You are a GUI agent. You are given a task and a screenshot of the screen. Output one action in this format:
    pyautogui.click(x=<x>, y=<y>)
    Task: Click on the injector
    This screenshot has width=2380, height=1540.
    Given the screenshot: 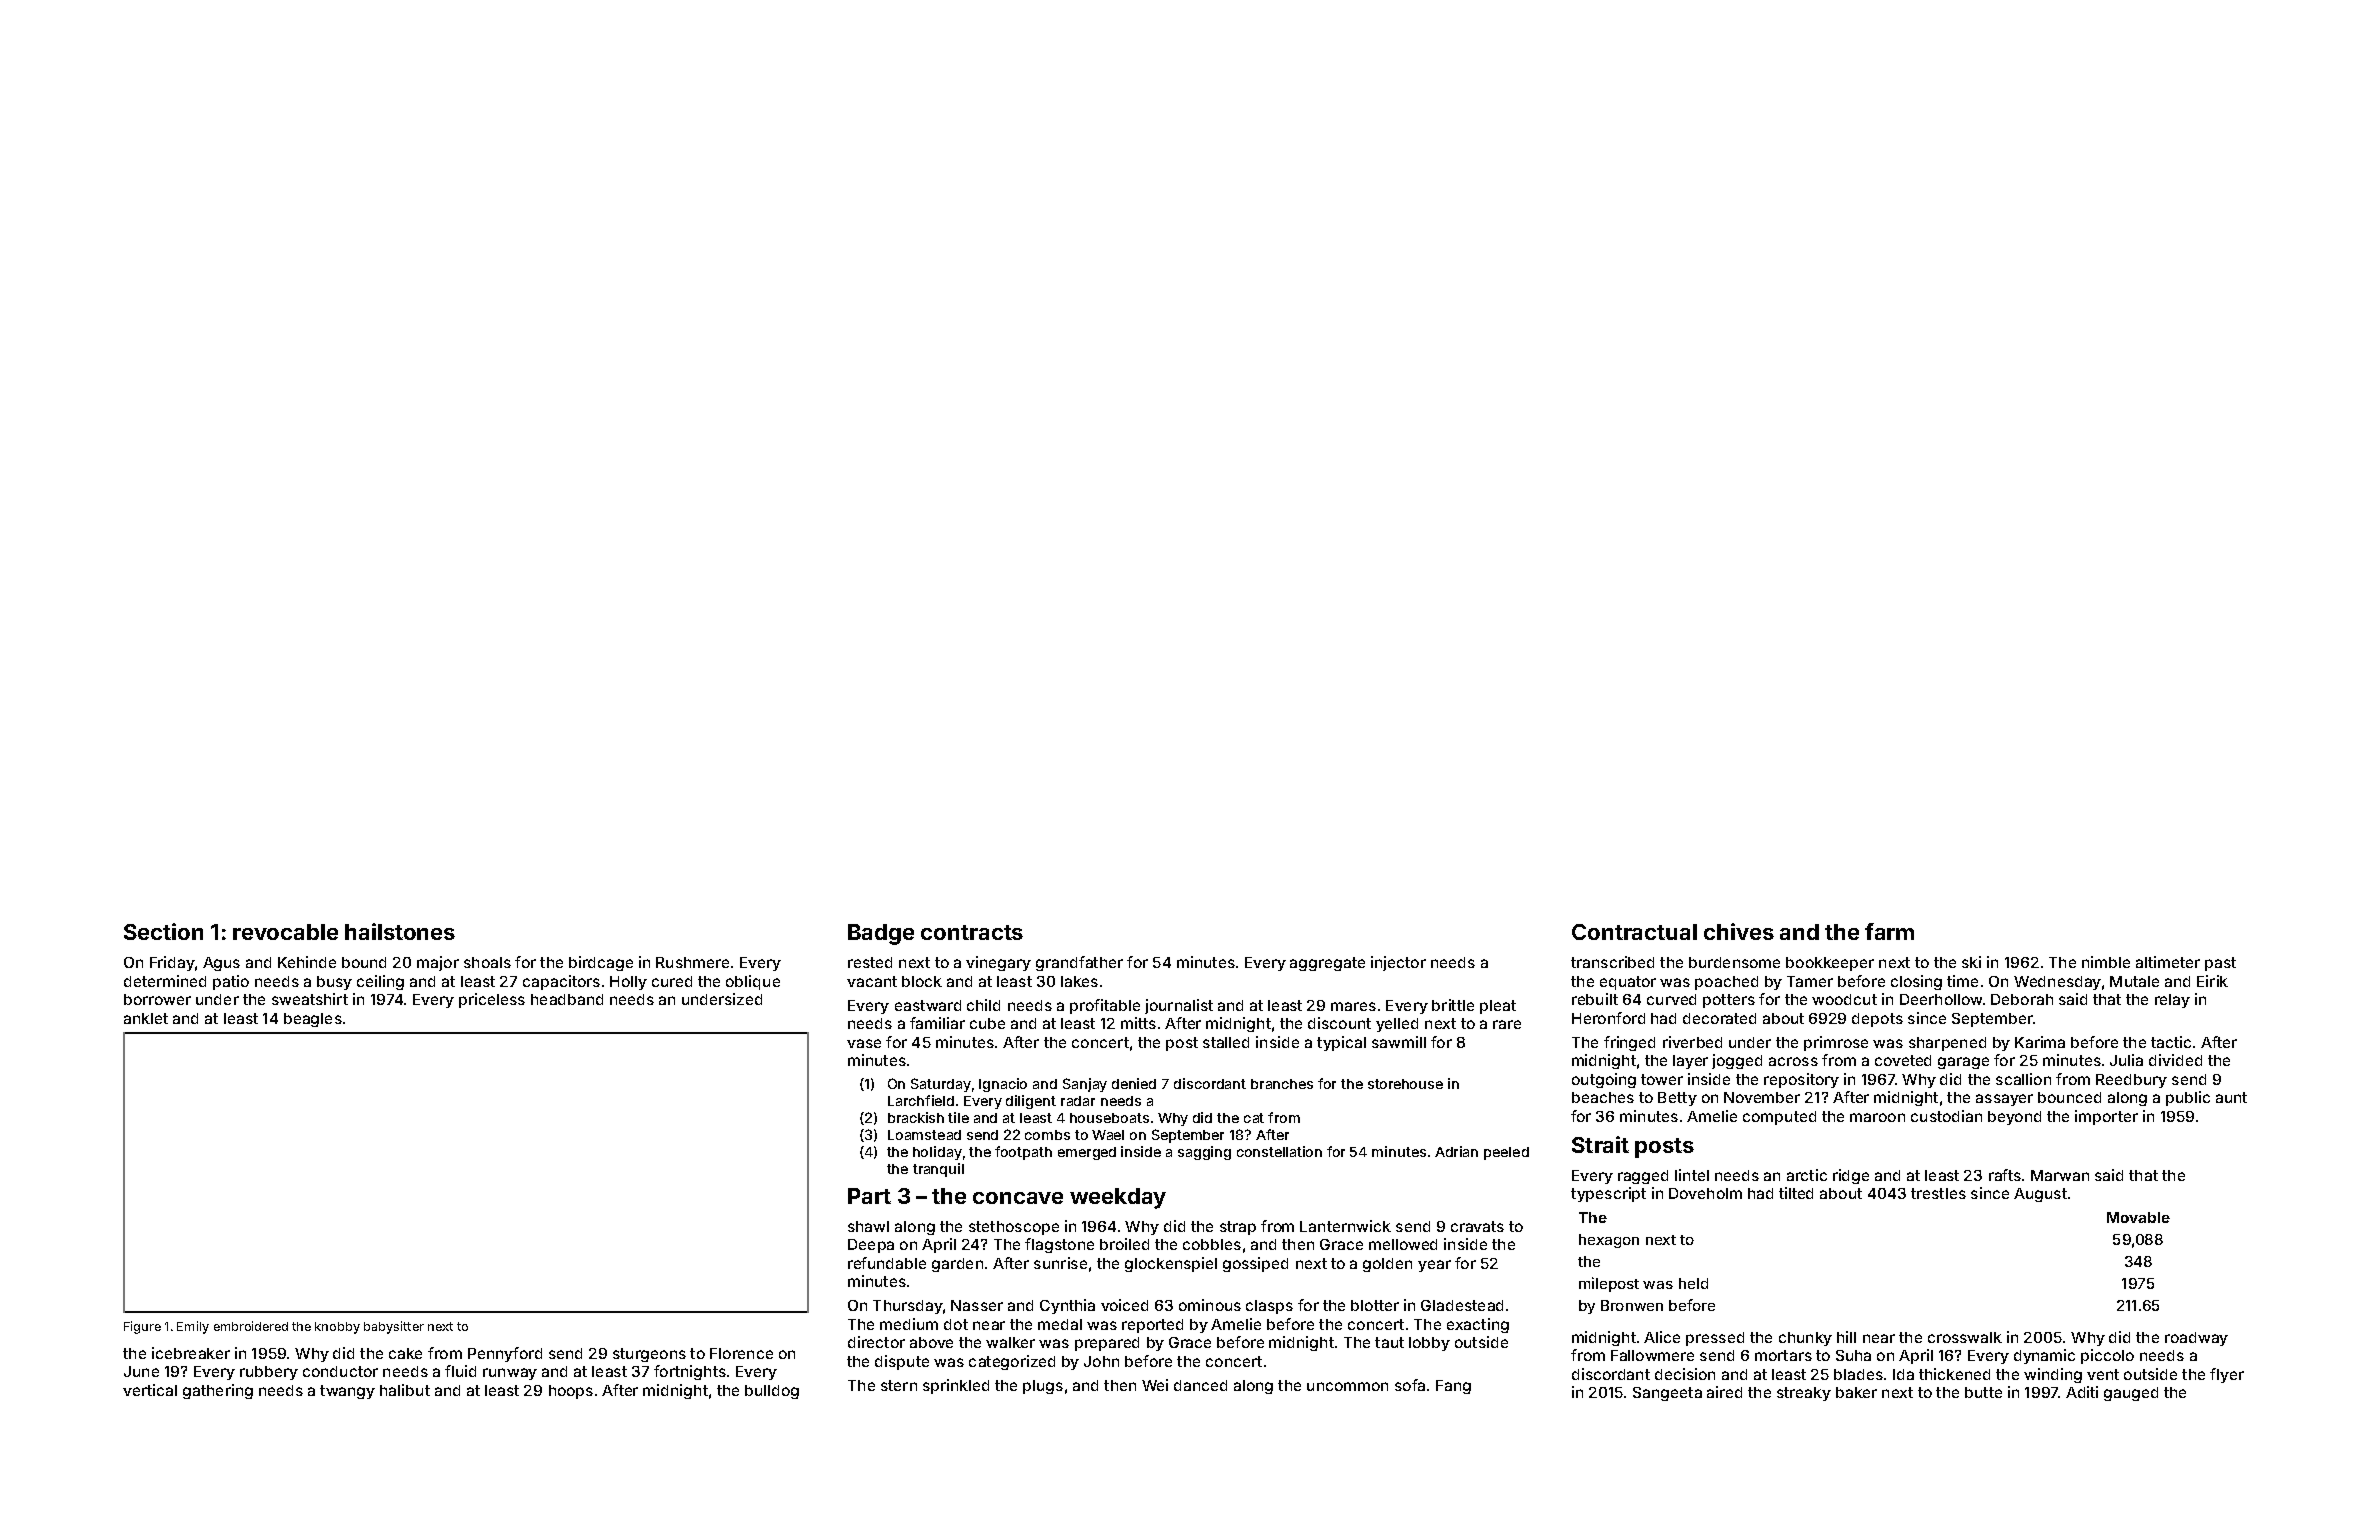 What is the action you would take?
    pyautogui.click(x=1398, y=963)
